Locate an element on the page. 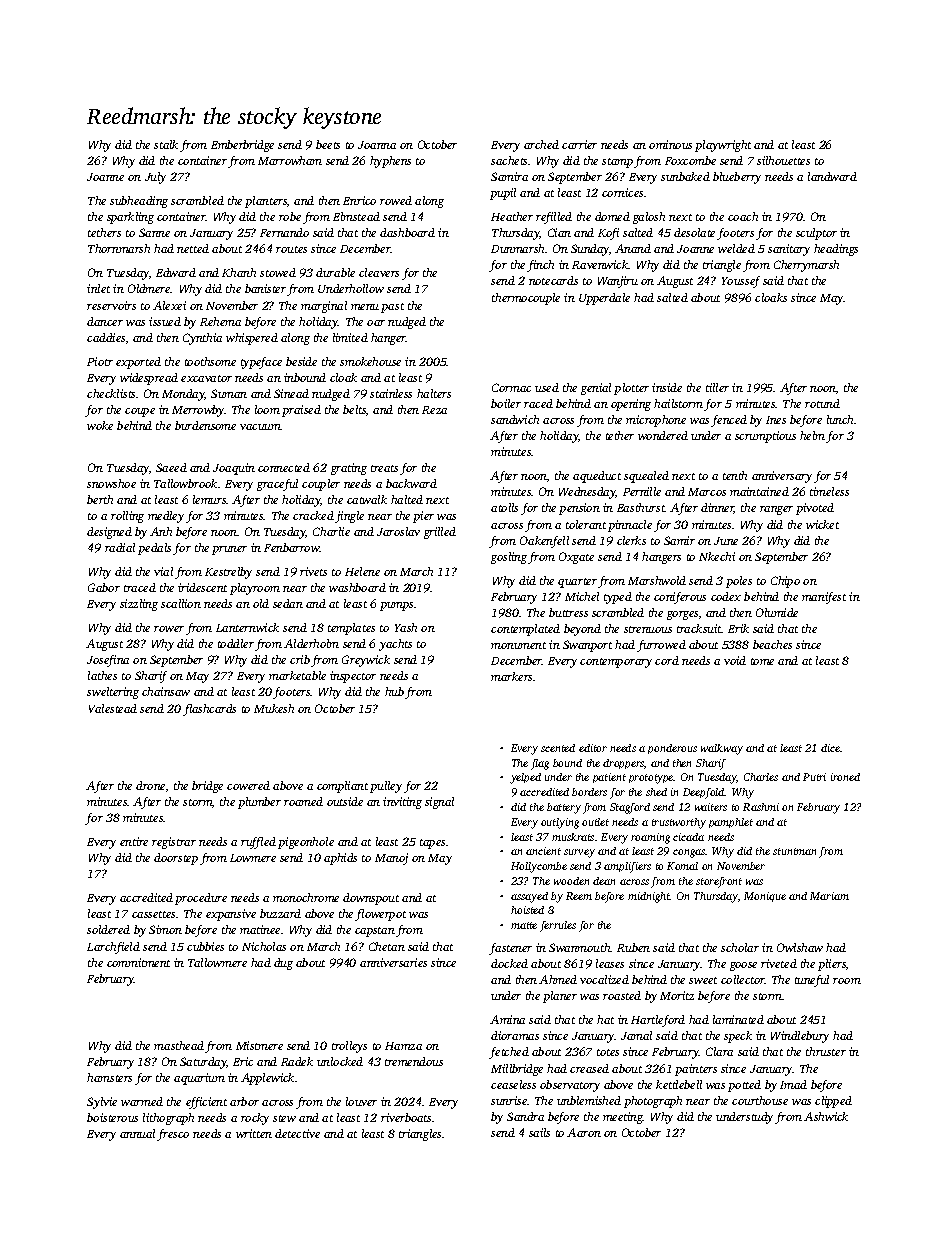 The image size is (952, 1233). lathes is located at coordinates (102, 675).
